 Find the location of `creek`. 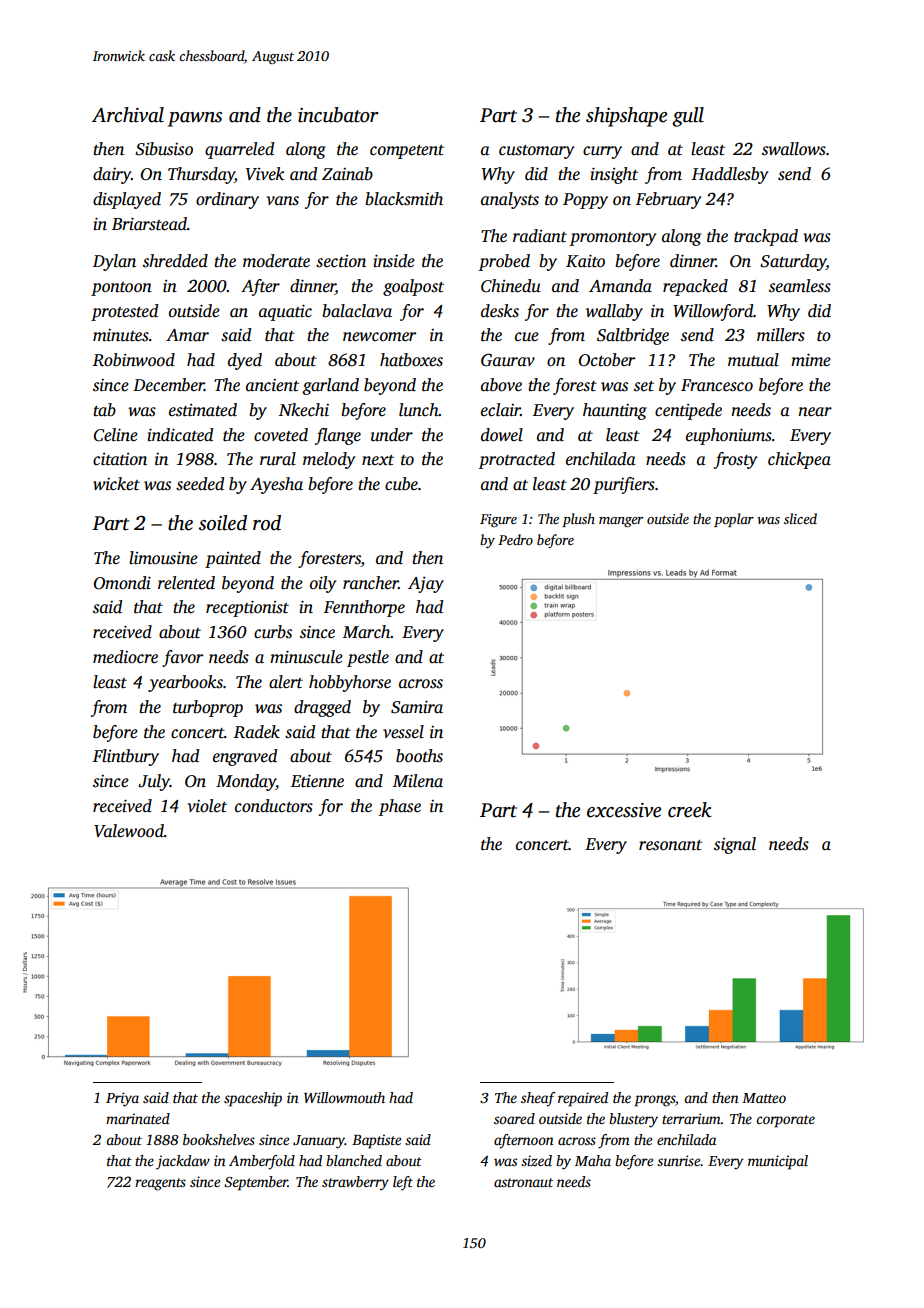

creek is located at coordinates (690, 810).
